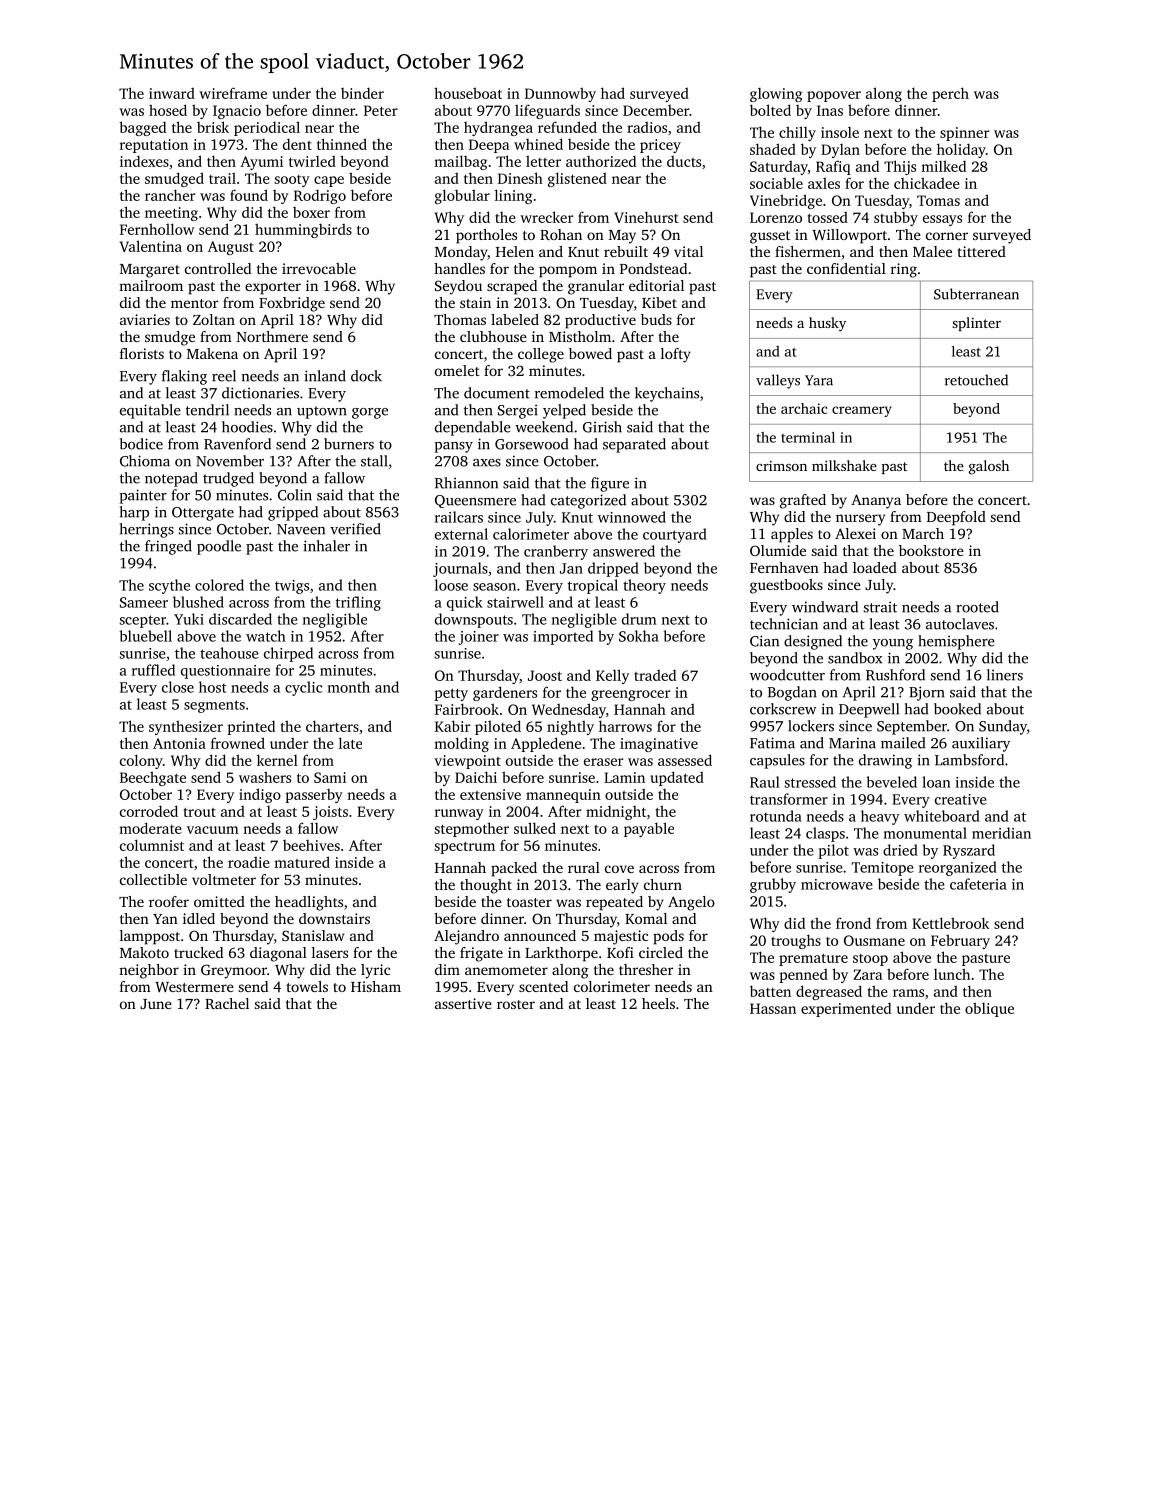 This screenshot has height=1491, width=1152. Describe the element at coordinates (358, 603) in the screenshot. I see `trifling` at that location.
